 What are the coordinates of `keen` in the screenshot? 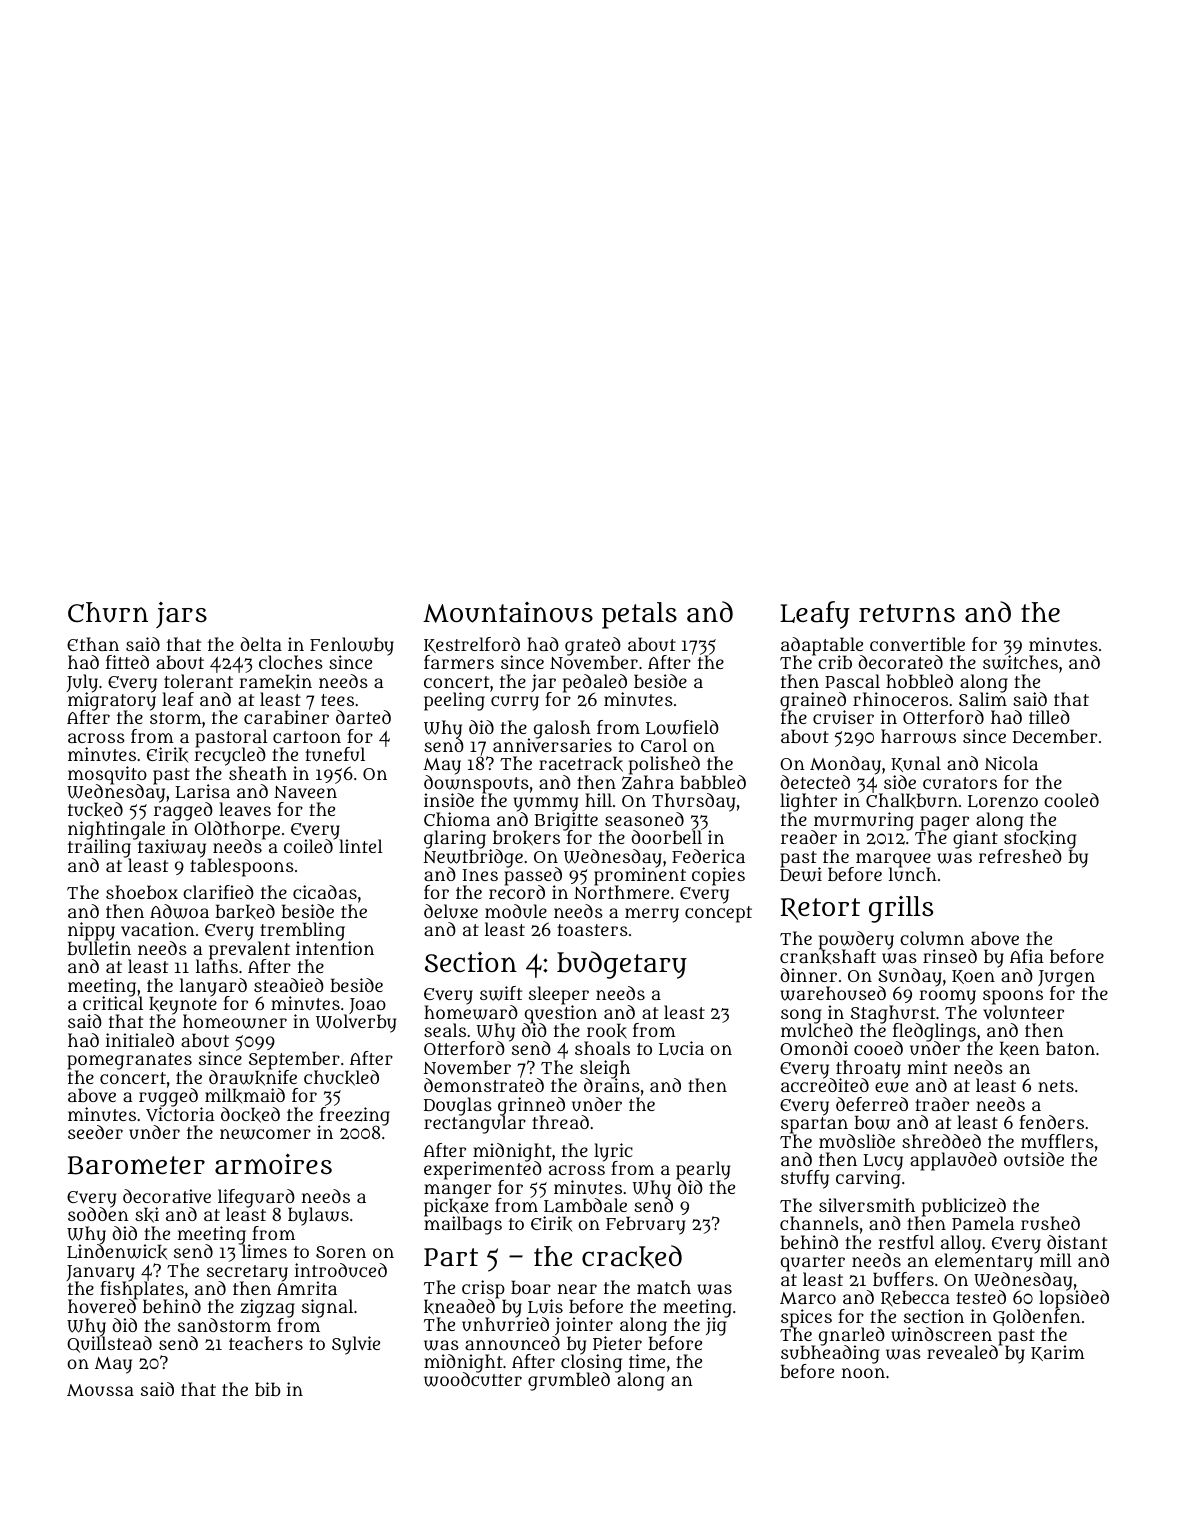 It's located at (1019, 1049).
